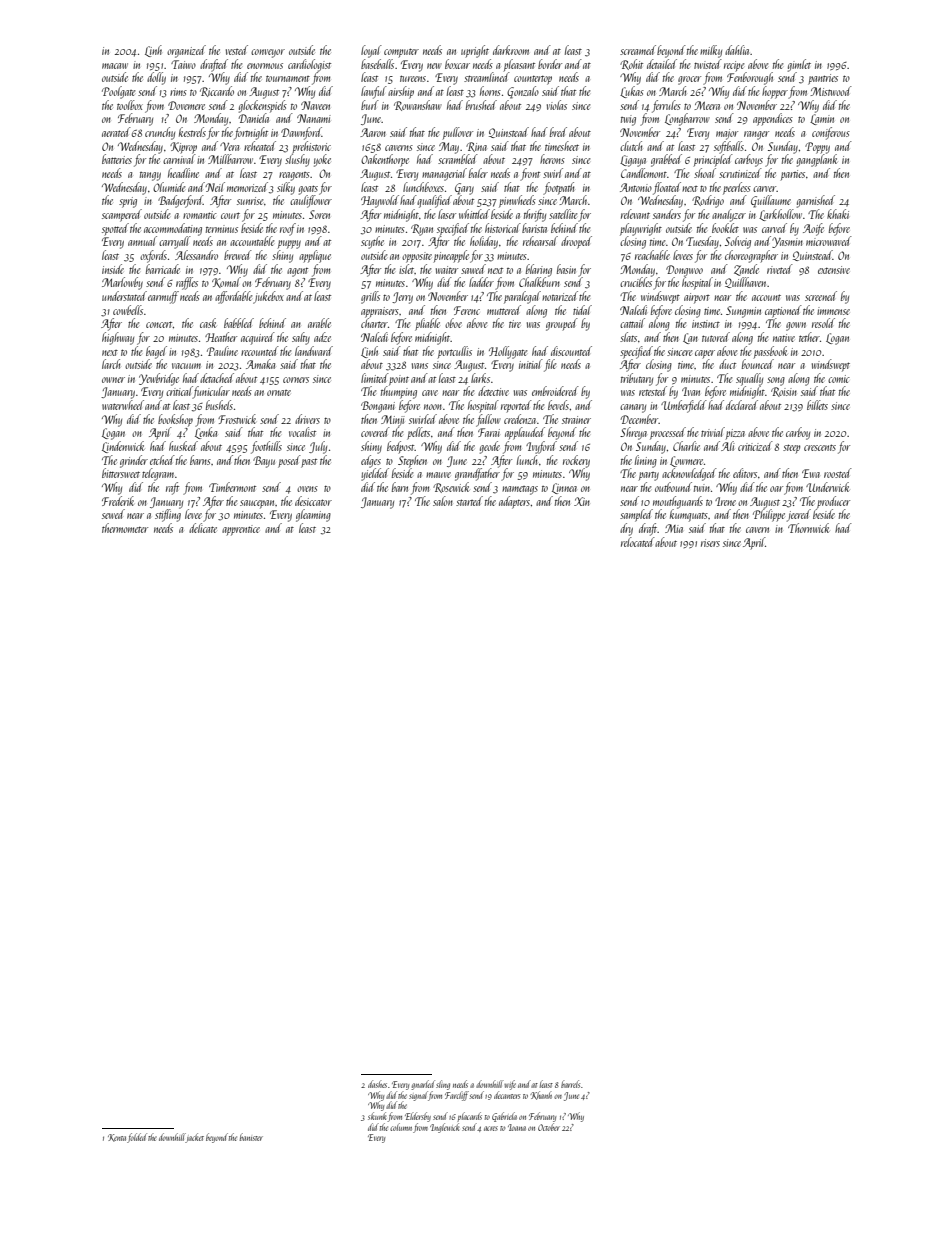  What do you see at coordinates (115, 66) in the screenshot?
I see `macaw` at bounding box center [115, 66].
